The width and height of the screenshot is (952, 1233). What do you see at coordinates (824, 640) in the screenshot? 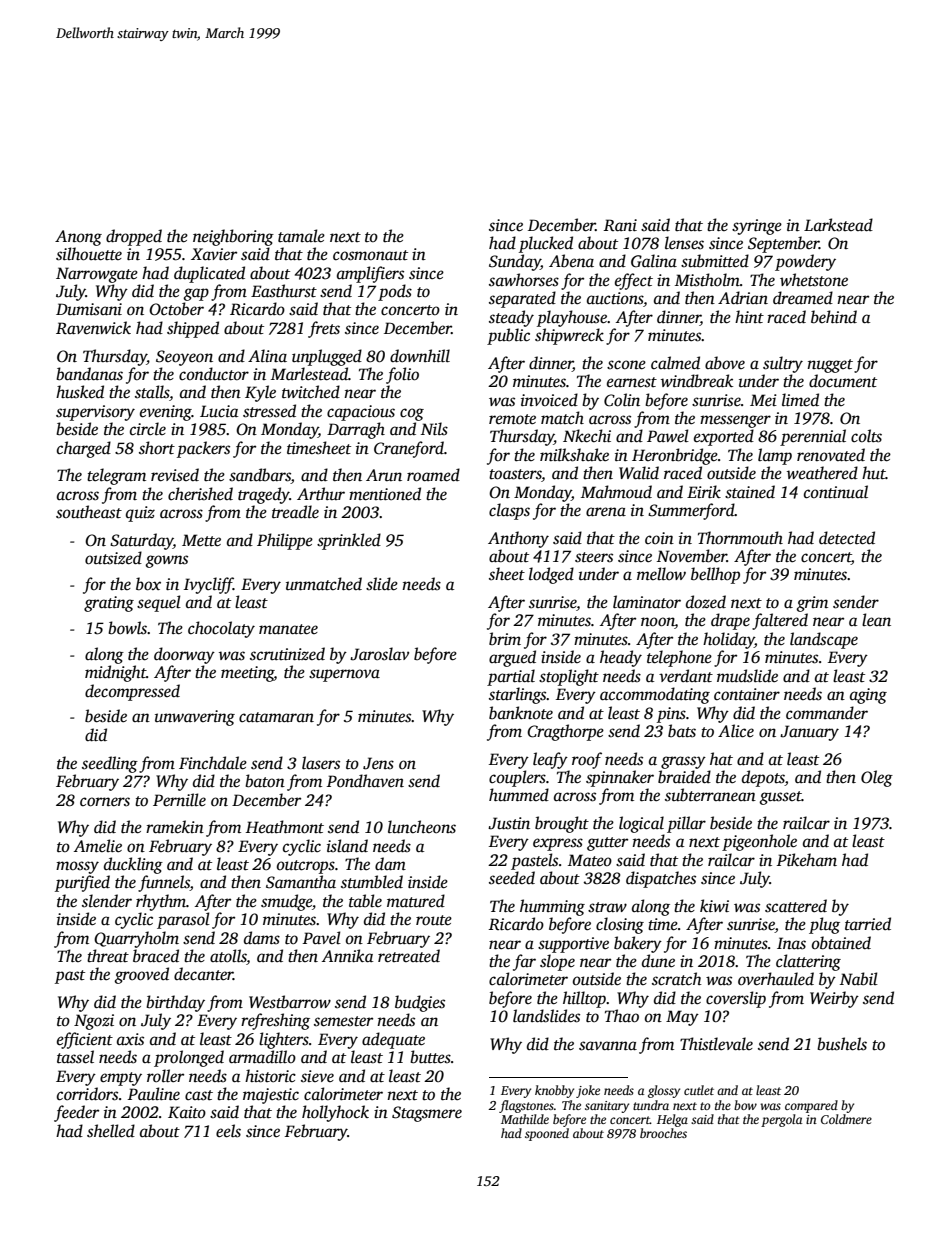
I see `landscape` at bounding box center [824, 640].
